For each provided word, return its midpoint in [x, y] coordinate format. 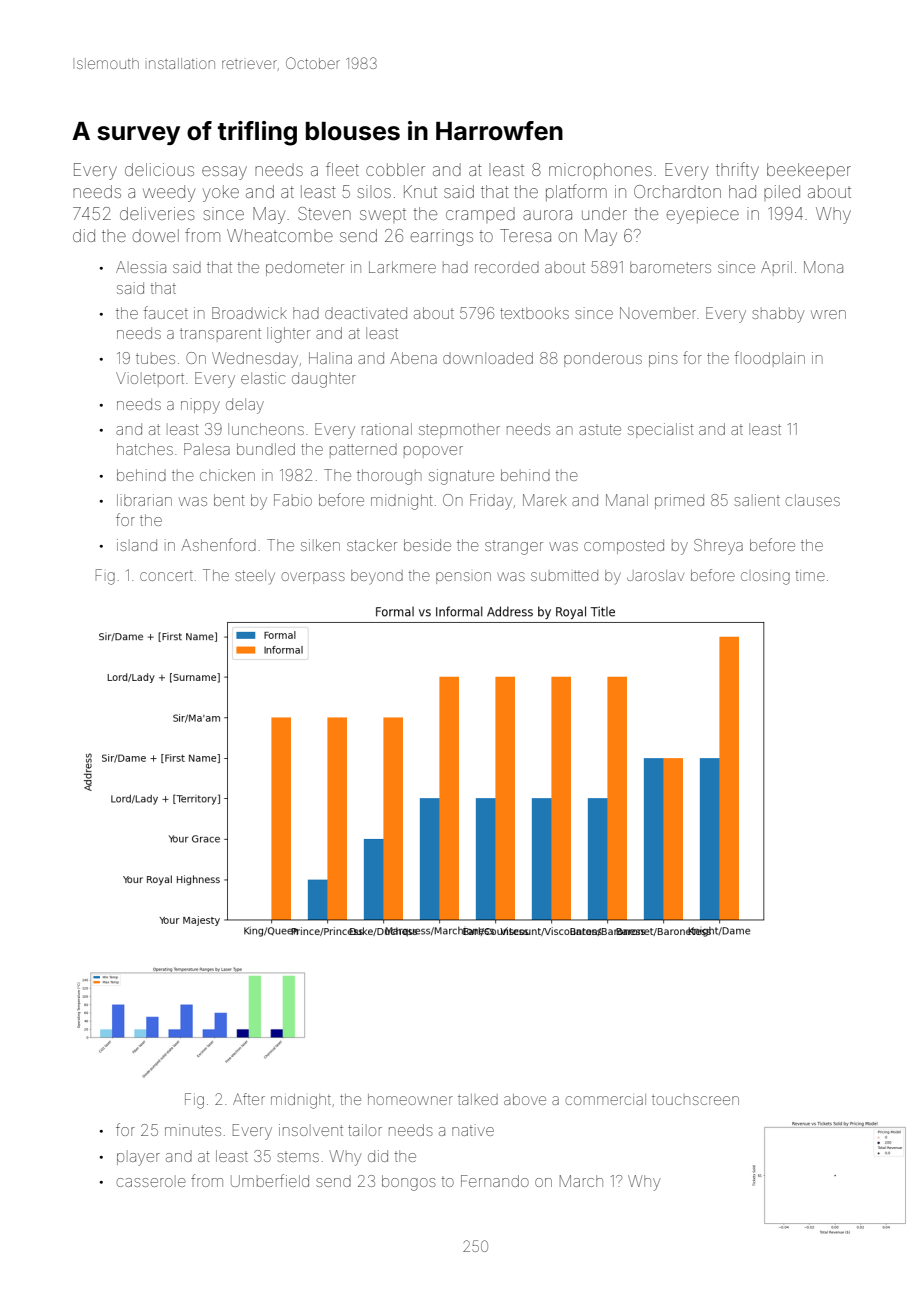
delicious [159, 169]
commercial [606, 1099]
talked [478, 1099]
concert [166, 576]
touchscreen [695, 1100]
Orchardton [677, 191]
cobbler [395, 169]
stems [298, 1157]
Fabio [293, 500]
